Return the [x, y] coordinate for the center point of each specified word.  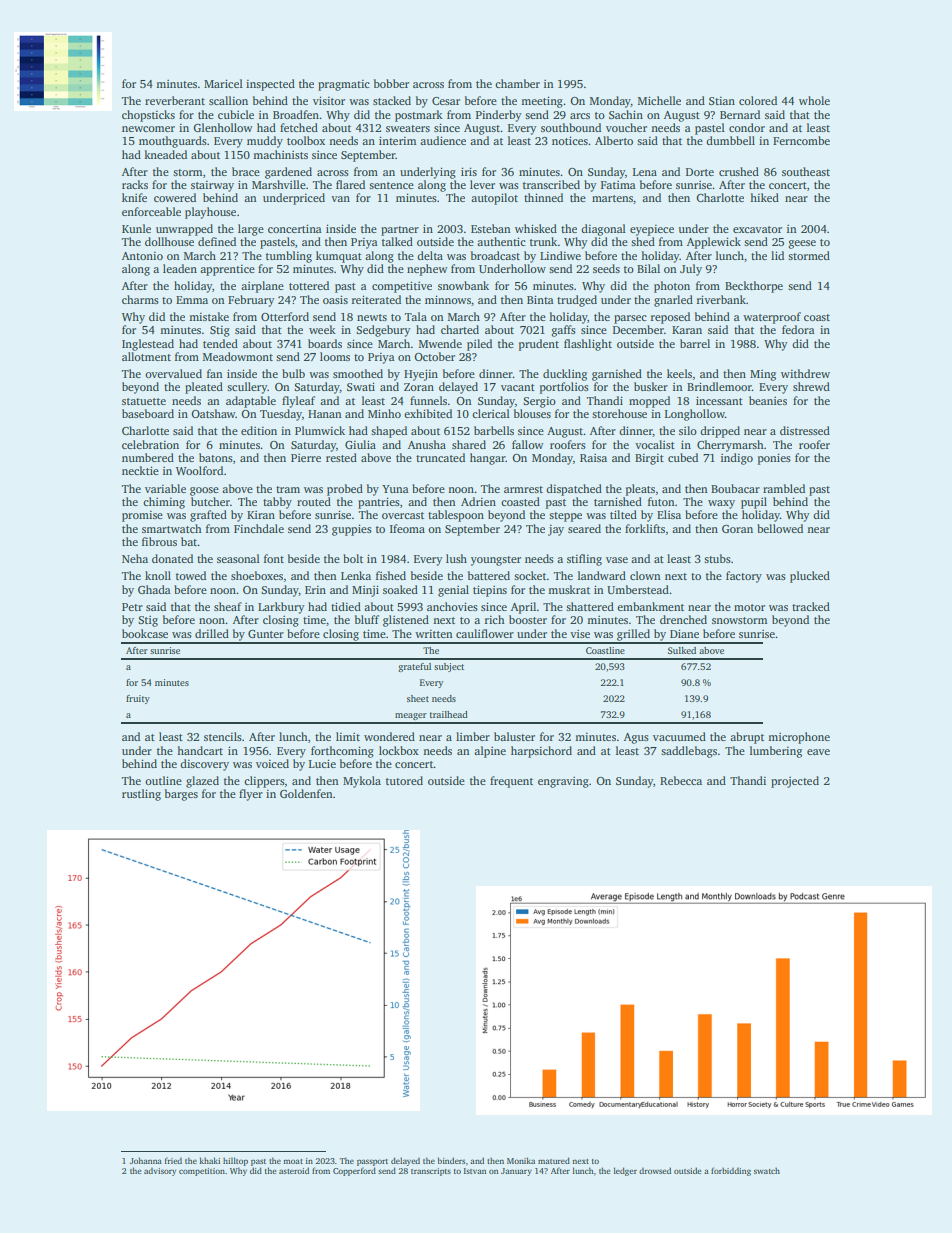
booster [528, 619]
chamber [517, 83]
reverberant [175, 100]
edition [259, 430]
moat [293, 1161]
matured [554, 1160]
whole [814, 100]
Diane [684, 633]
